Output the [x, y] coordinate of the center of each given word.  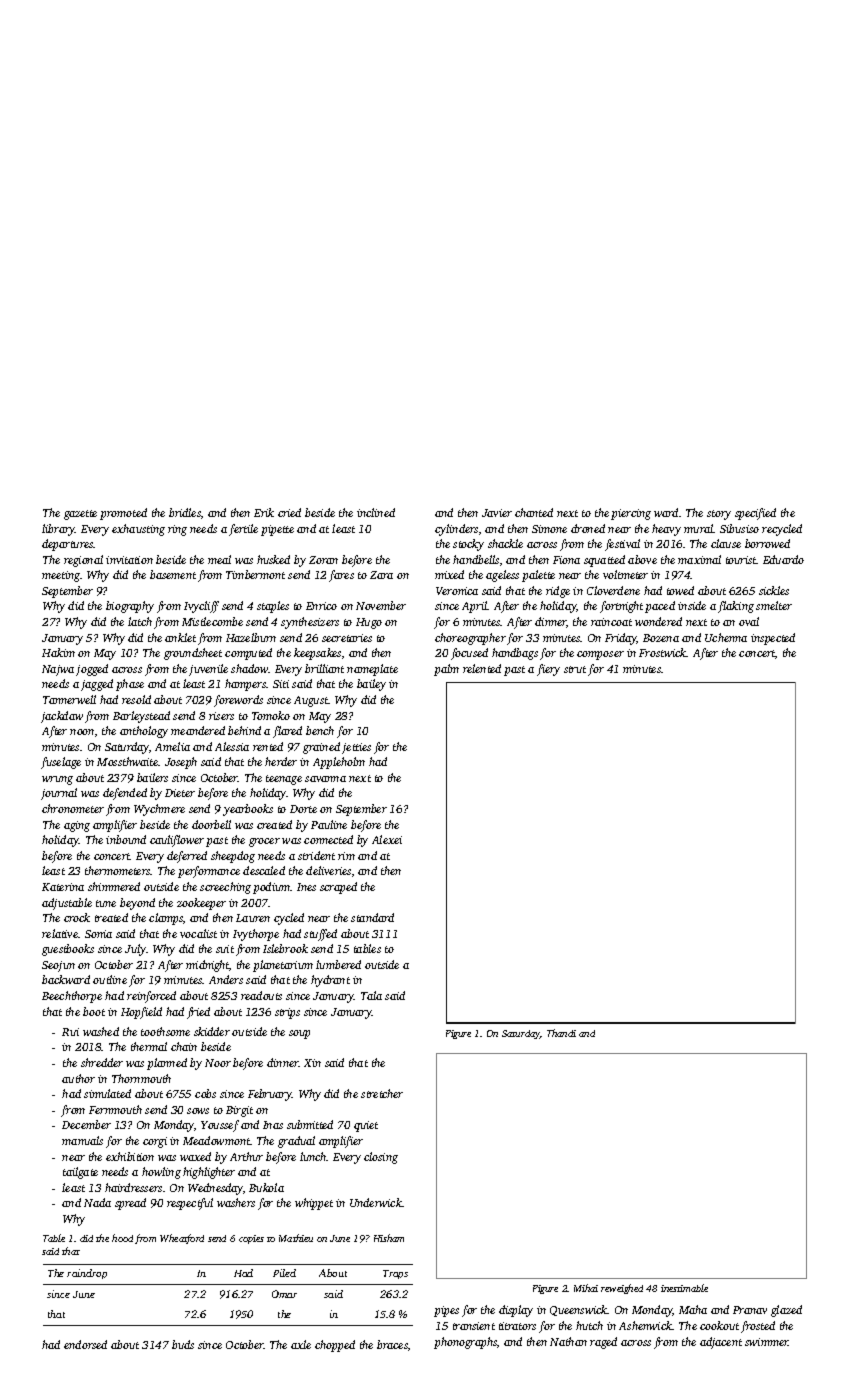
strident [316, 855]
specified [755, 514]
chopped [335, 1346]
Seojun [58, 966]
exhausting [138, 530]
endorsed [85, 1344]
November [381, 605]
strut [575, 669]
